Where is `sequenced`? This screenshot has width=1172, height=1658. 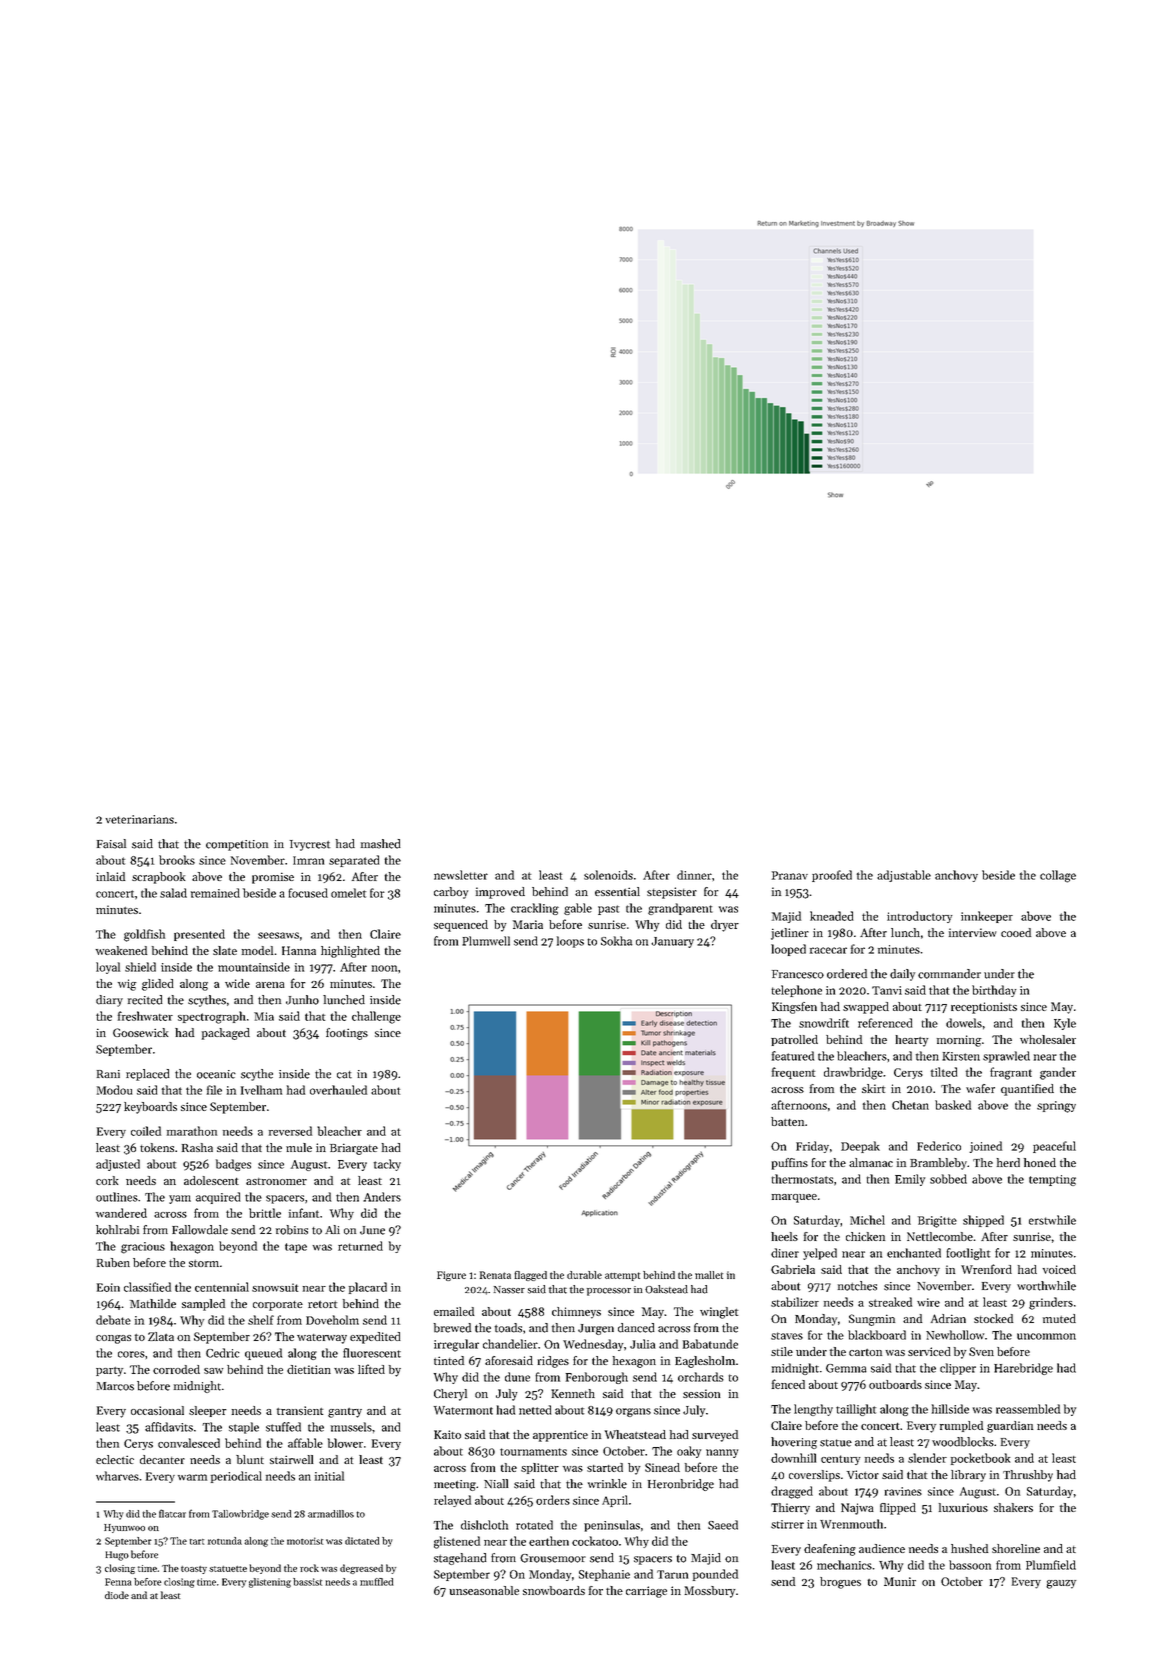 sequenced is located at coordinates (461, 926).
